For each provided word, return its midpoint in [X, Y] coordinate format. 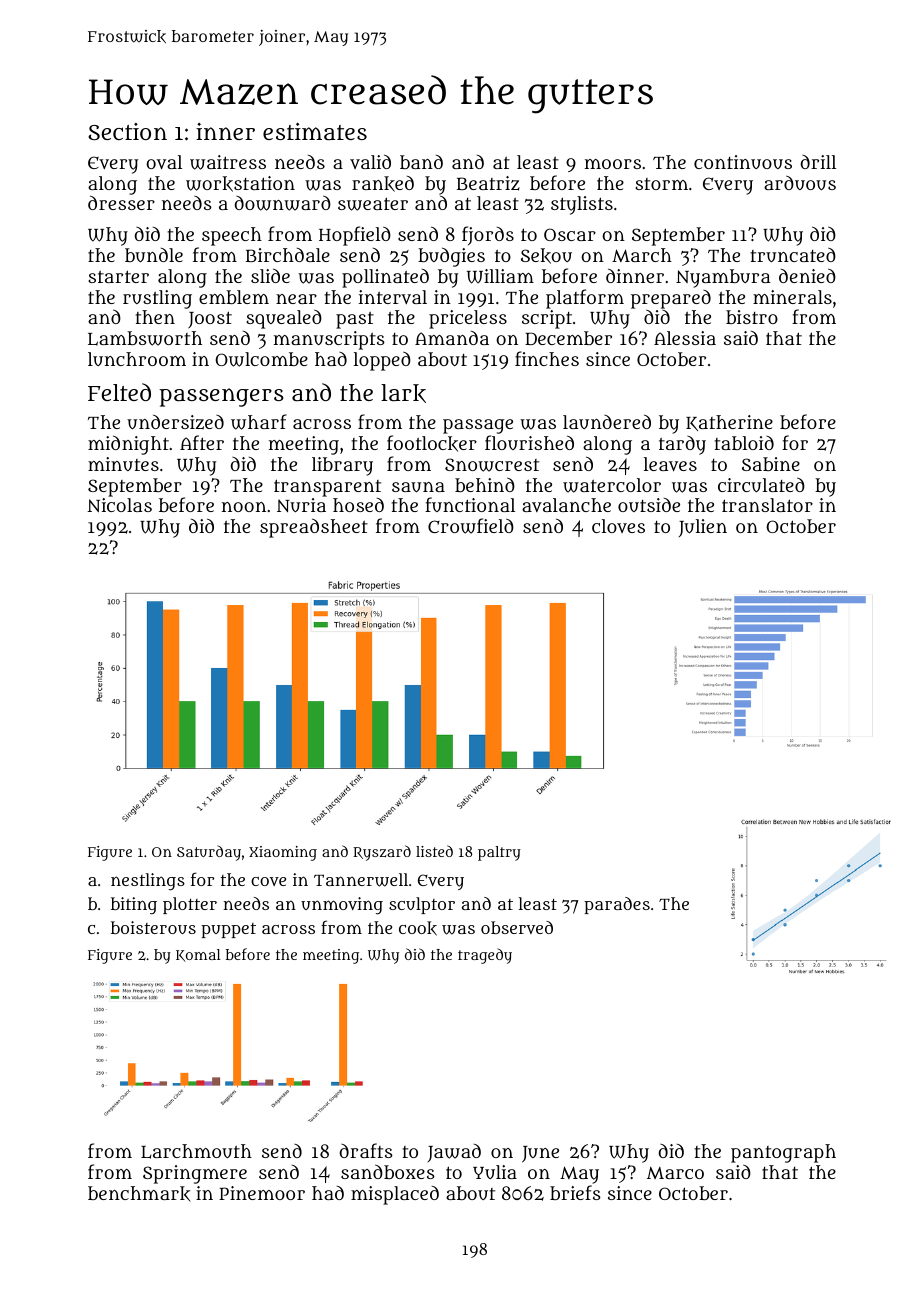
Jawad [454, 1153]
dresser [121, 203]
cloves [618, 526]
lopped [382, 361]
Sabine [771, 464]
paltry [499, 853]
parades [617, 905]
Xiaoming [283, 853]
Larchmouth [196, 1151]
